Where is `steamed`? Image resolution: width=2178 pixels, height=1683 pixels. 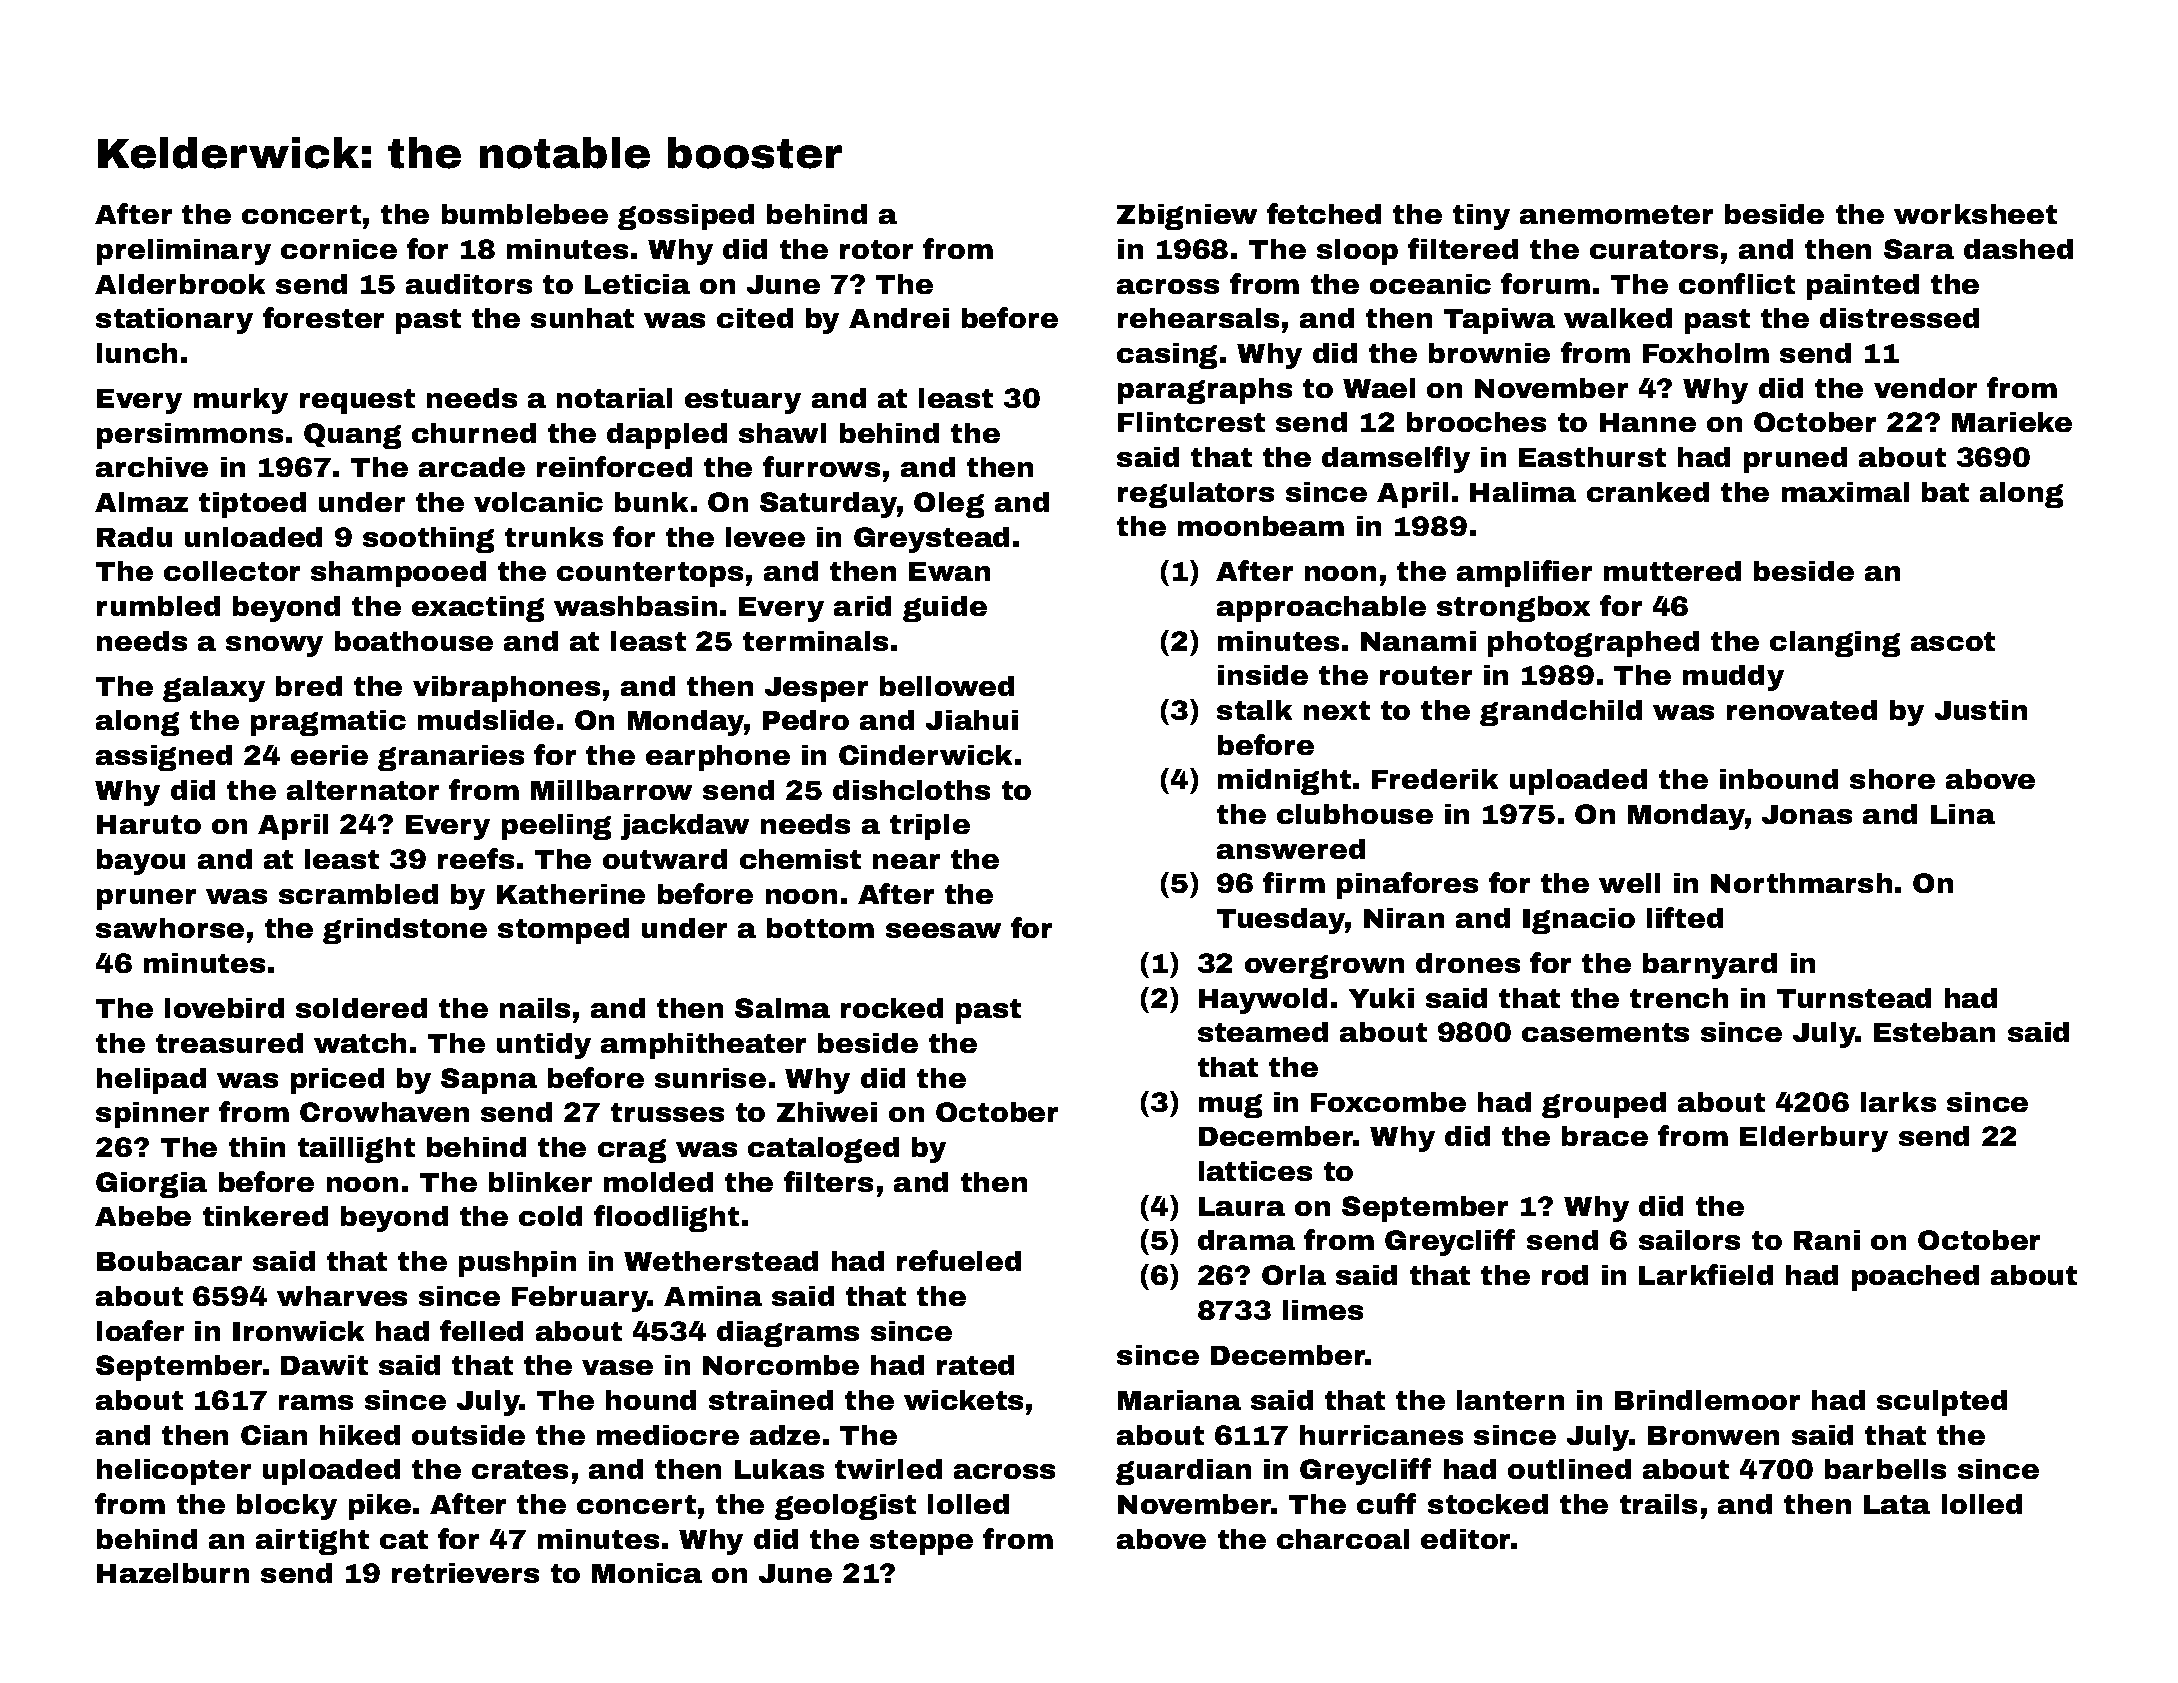
steamed is located at coordinates (1263, 1032).
